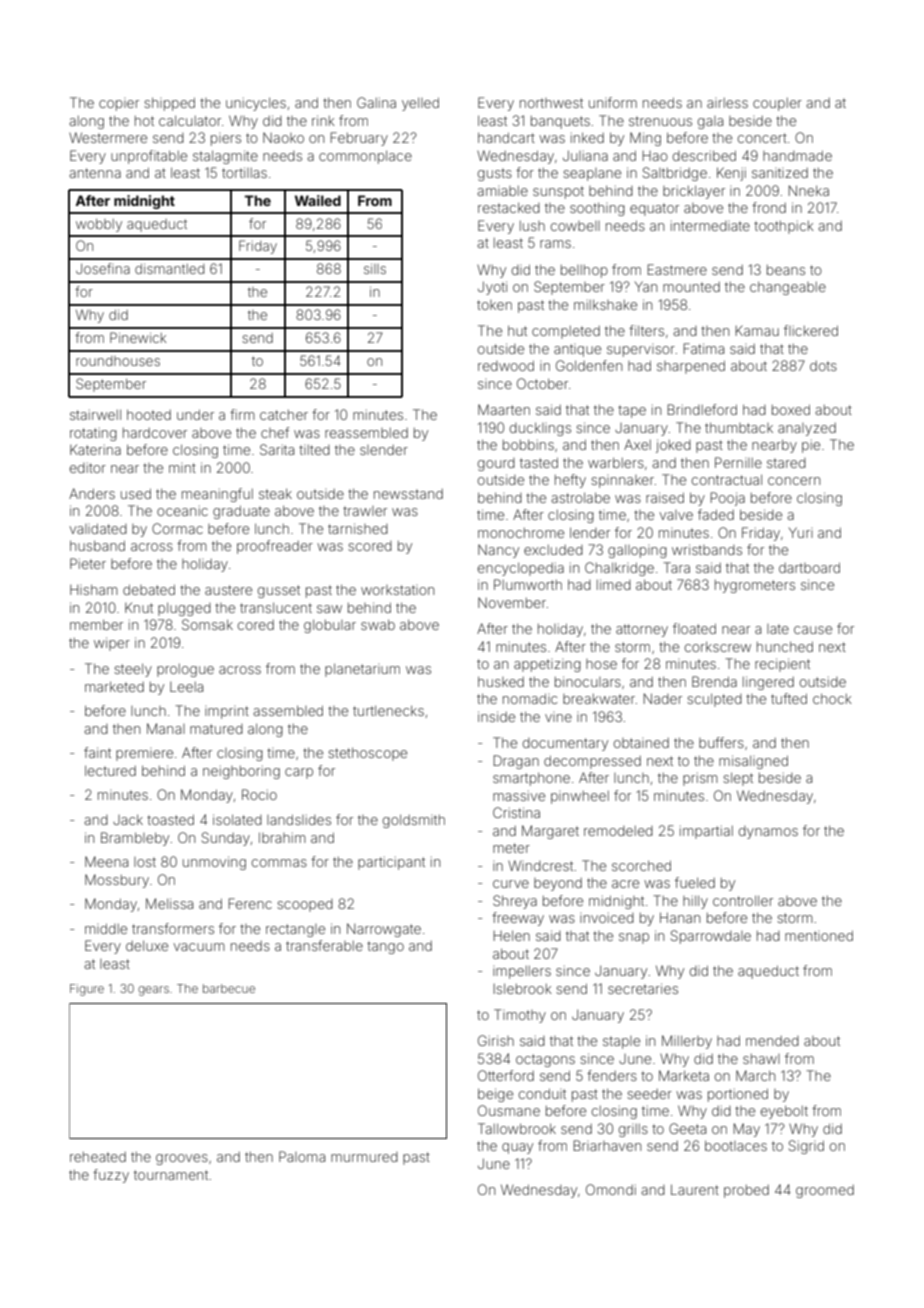 The width and height of the page is (924, 1308). I want to click on fuzzy, so click(111, 1176).
